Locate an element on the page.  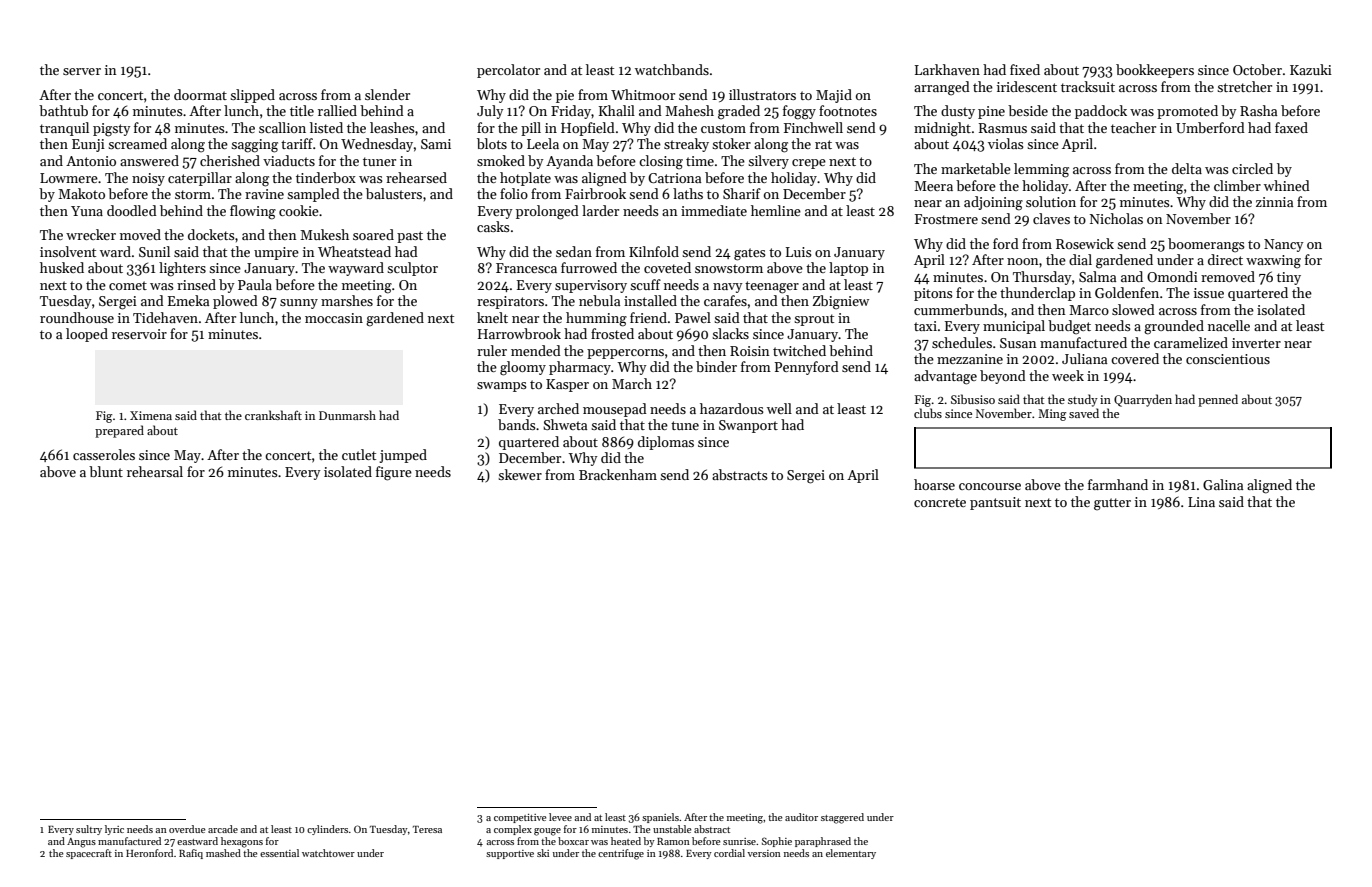
paraphrased is located at coordinates (823, 842).
